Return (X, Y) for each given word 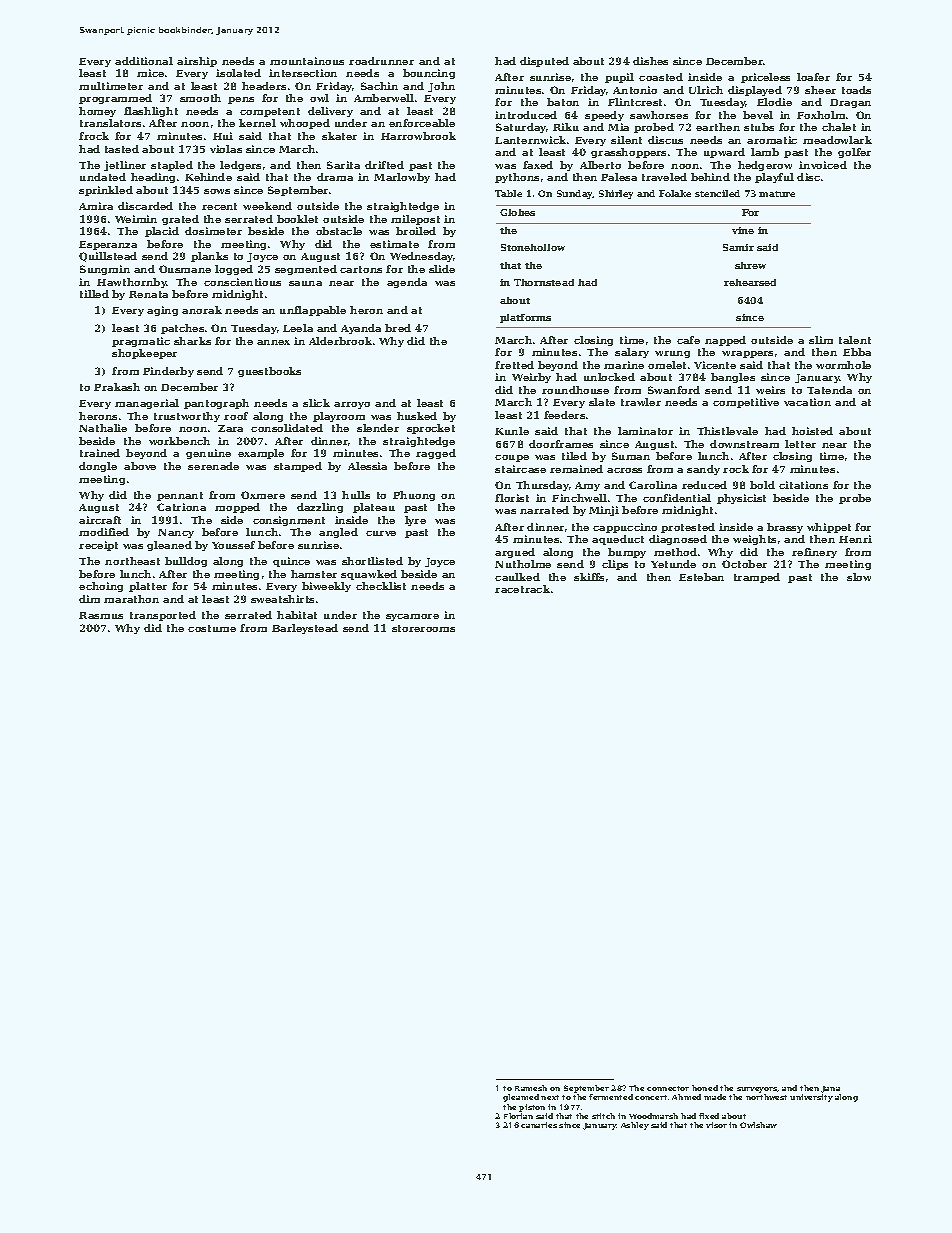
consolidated (287, 428)
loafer (813, 77)
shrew (750, 265)
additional (144, 61)
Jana (830, 1089)
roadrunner (381, 61)
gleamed (521, 1098)
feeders (564, 415)
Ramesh (531, 1088)
